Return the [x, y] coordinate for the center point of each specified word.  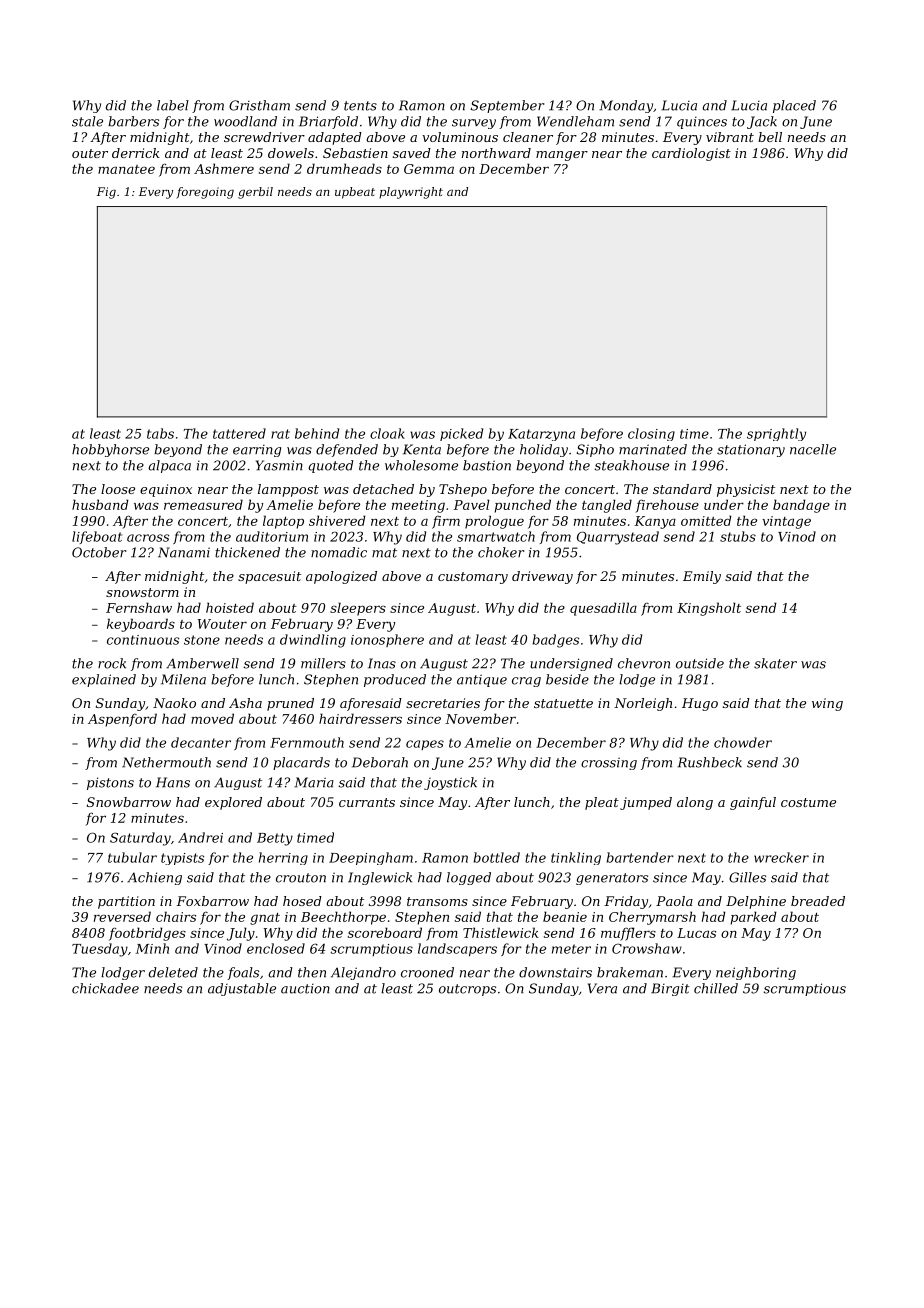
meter [571, 949]
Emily [702, 577]
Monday [626, 106]
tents [360, 106]
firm [446, 522]
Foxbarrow [212, 901]
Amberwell [202, 663]
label [173, 105]
